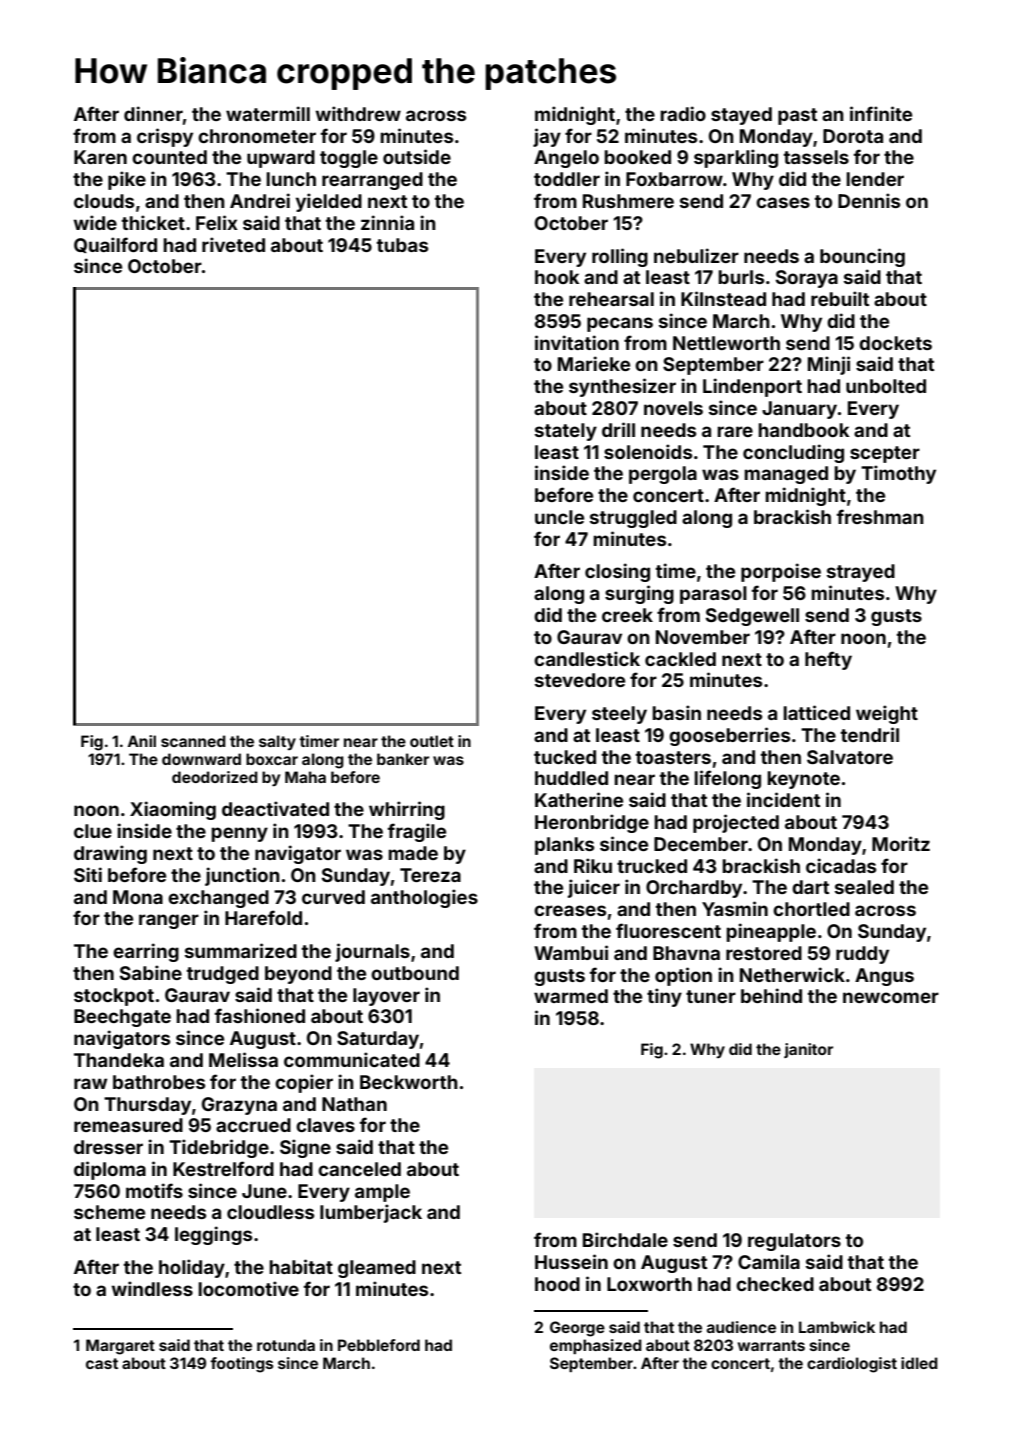 This screenshot has height=1439, width=1013. What do you see at coordinates (898, 474) in the screenshot?
I see `Timothy` at bounding box center [898, 474].
